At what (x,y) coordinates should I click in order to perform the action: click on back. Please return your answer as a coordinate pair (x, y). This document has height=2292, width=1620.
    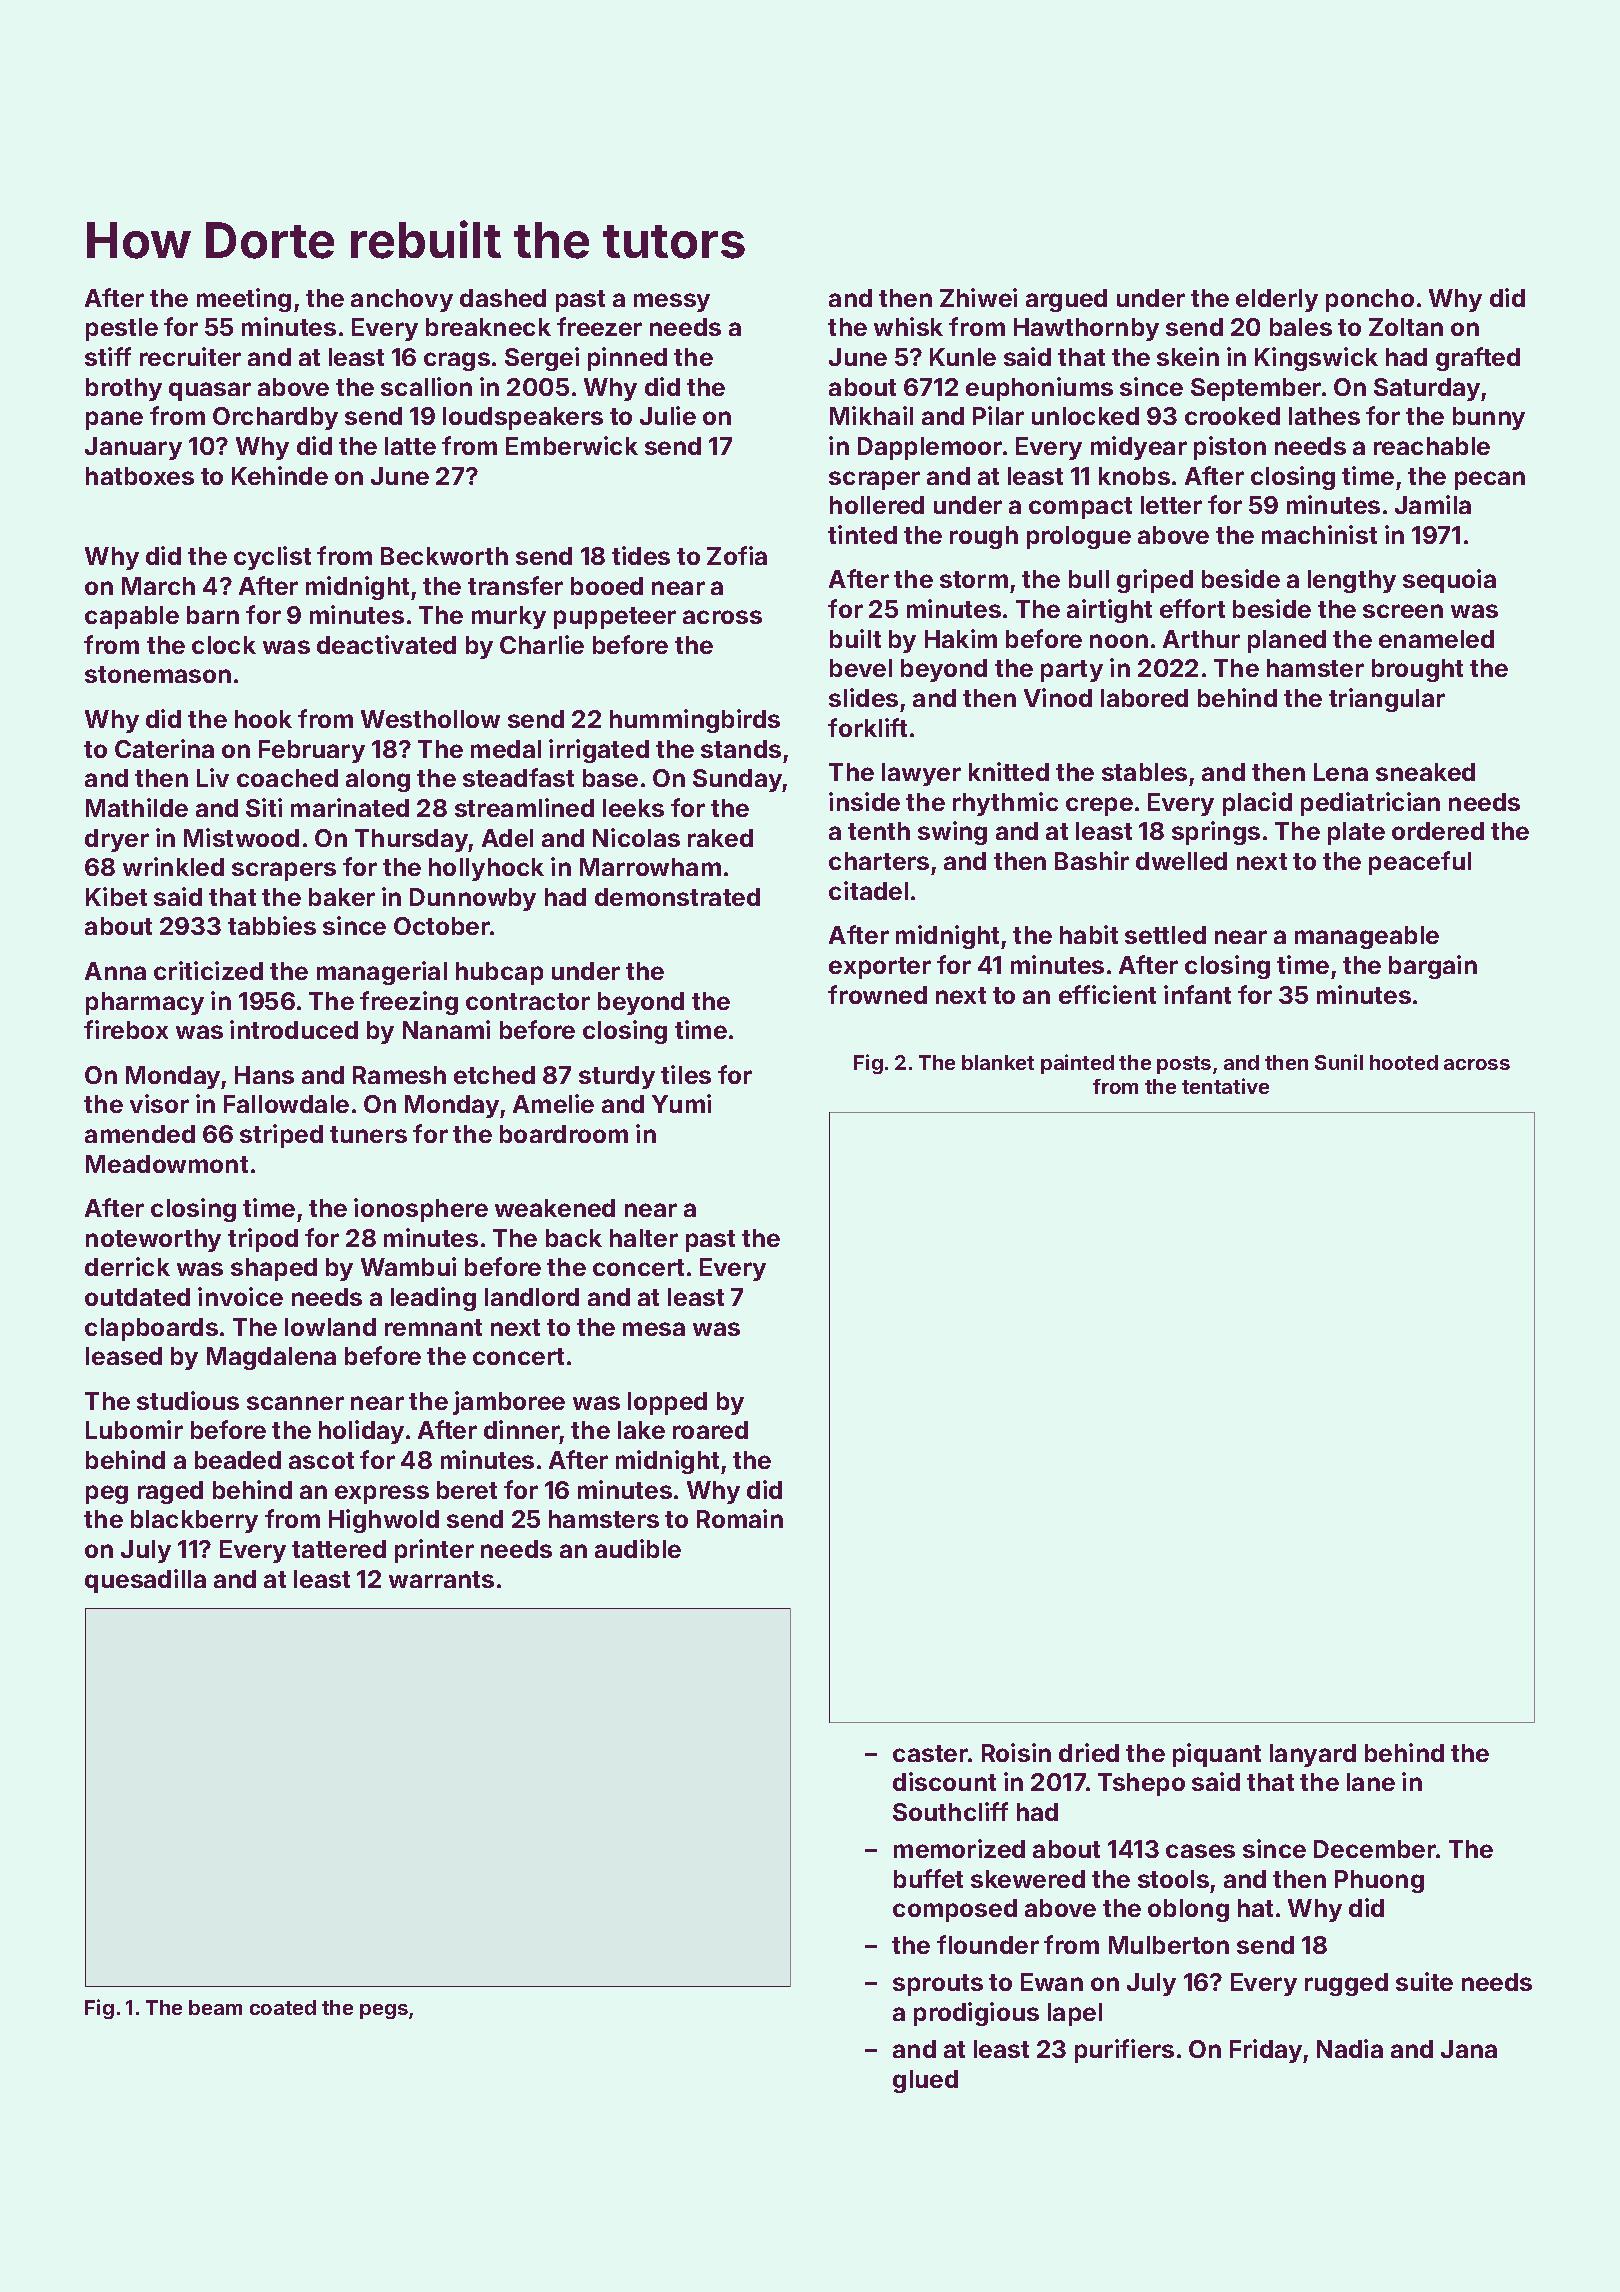
    Looking at the image, I should click on (574, 1238).
